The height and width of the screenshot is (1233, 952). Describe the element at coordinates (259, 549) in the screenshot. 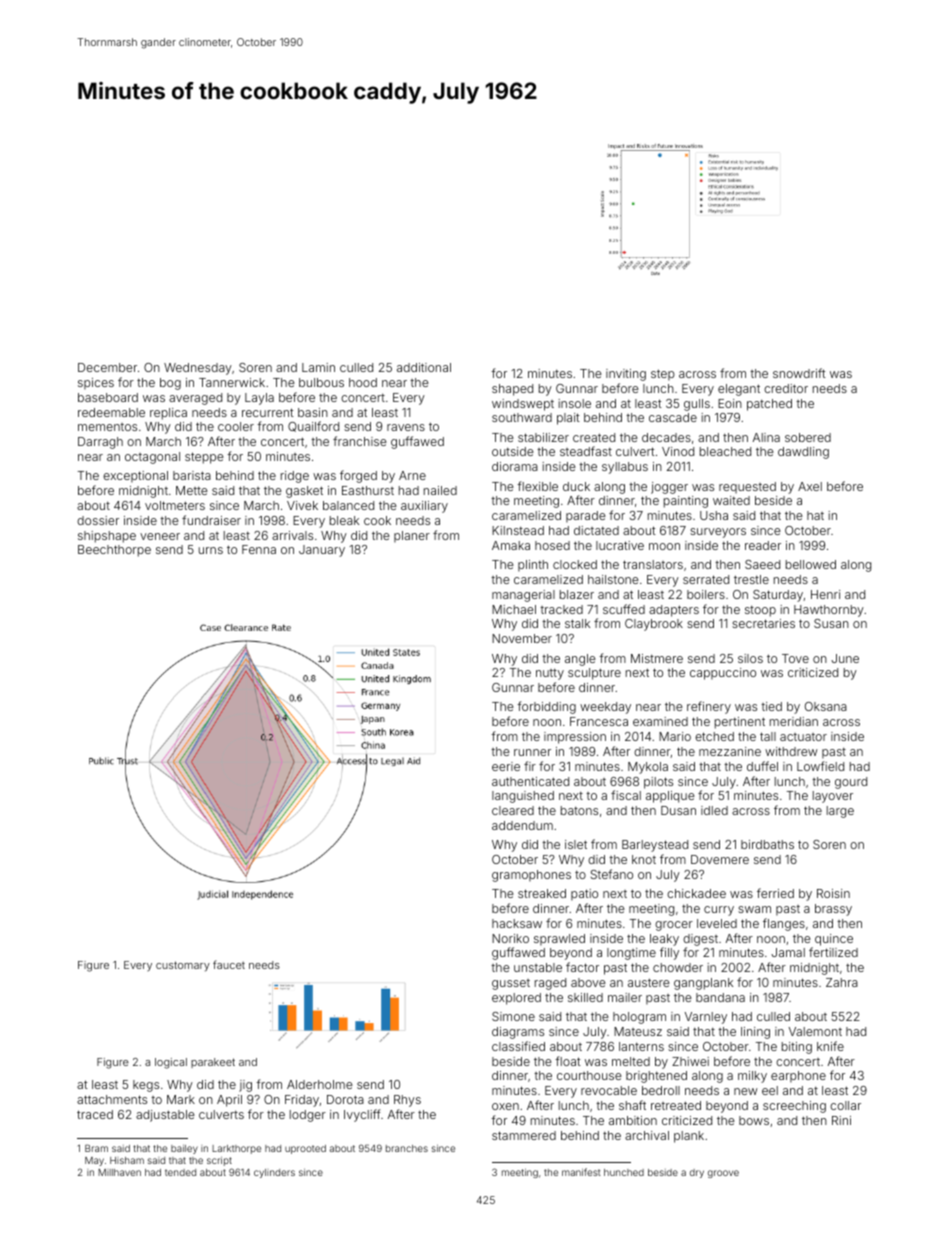

I see `Fenna` at that location.
